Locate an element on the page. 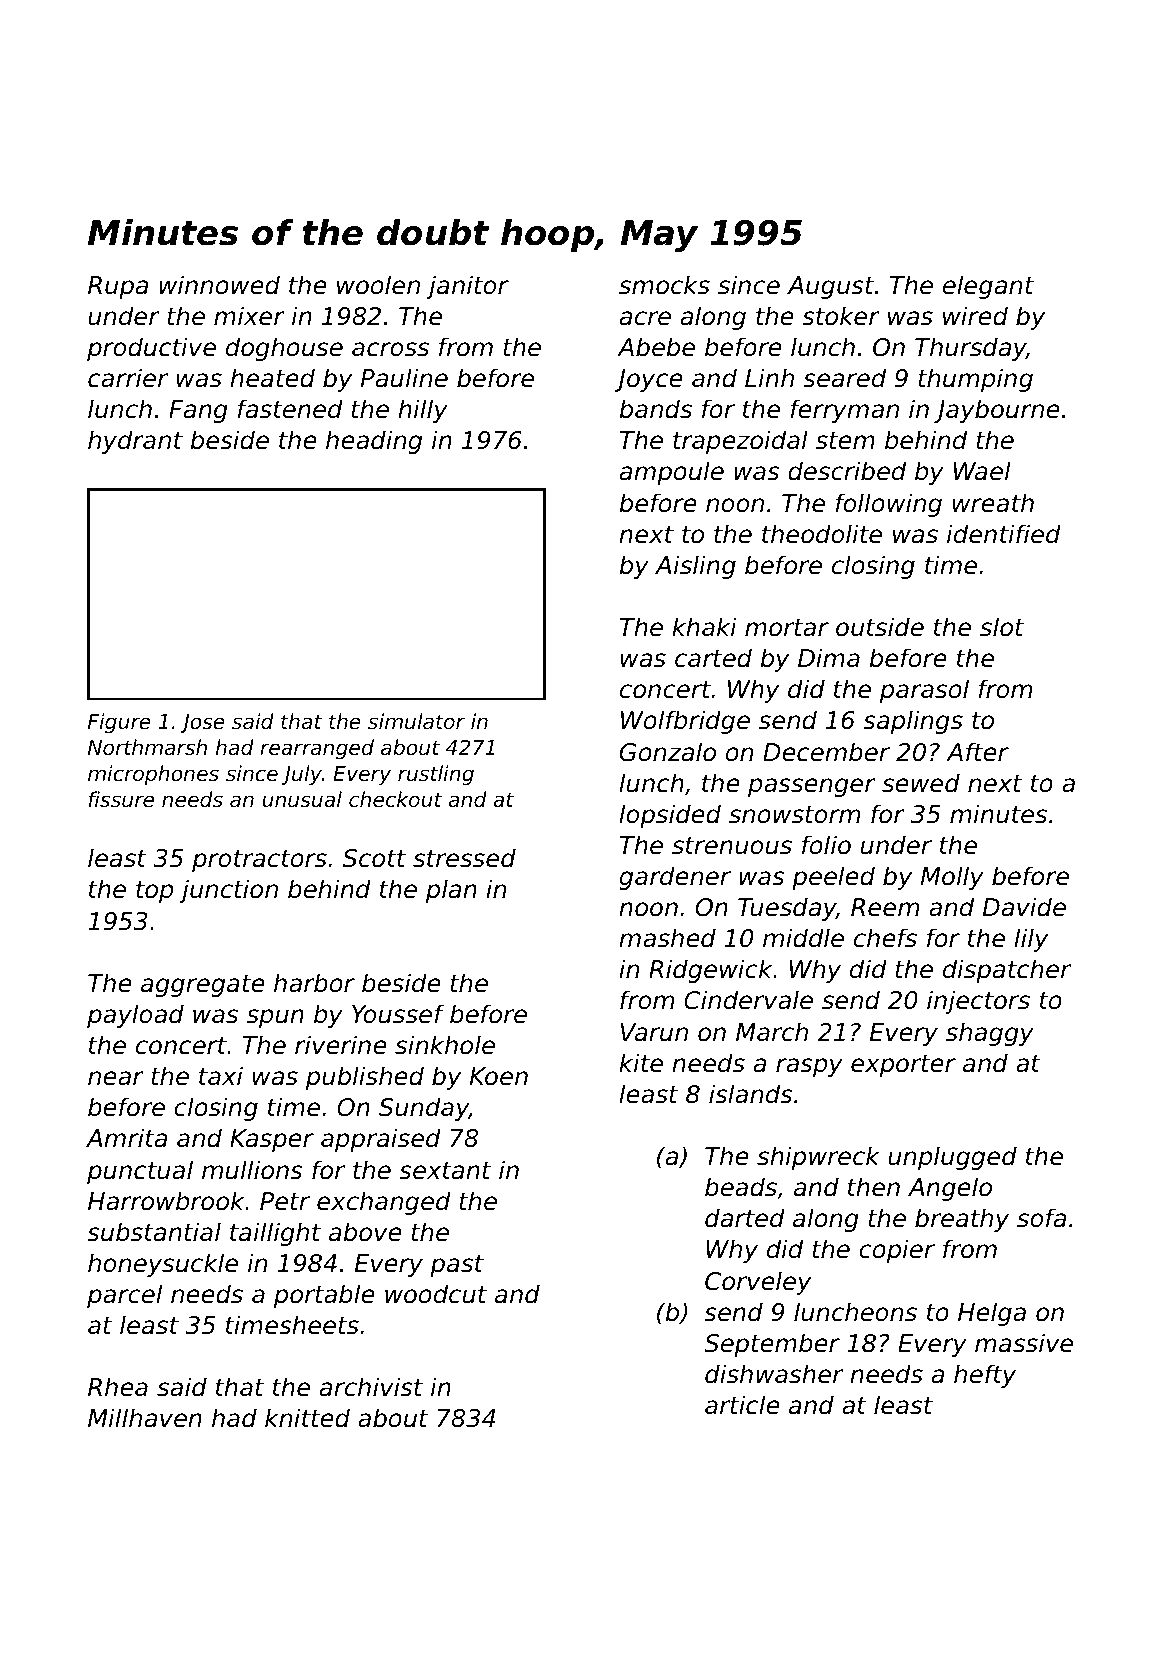 This page has height=1654, width=1165. sextant is located at coordinates (445, 1171).
